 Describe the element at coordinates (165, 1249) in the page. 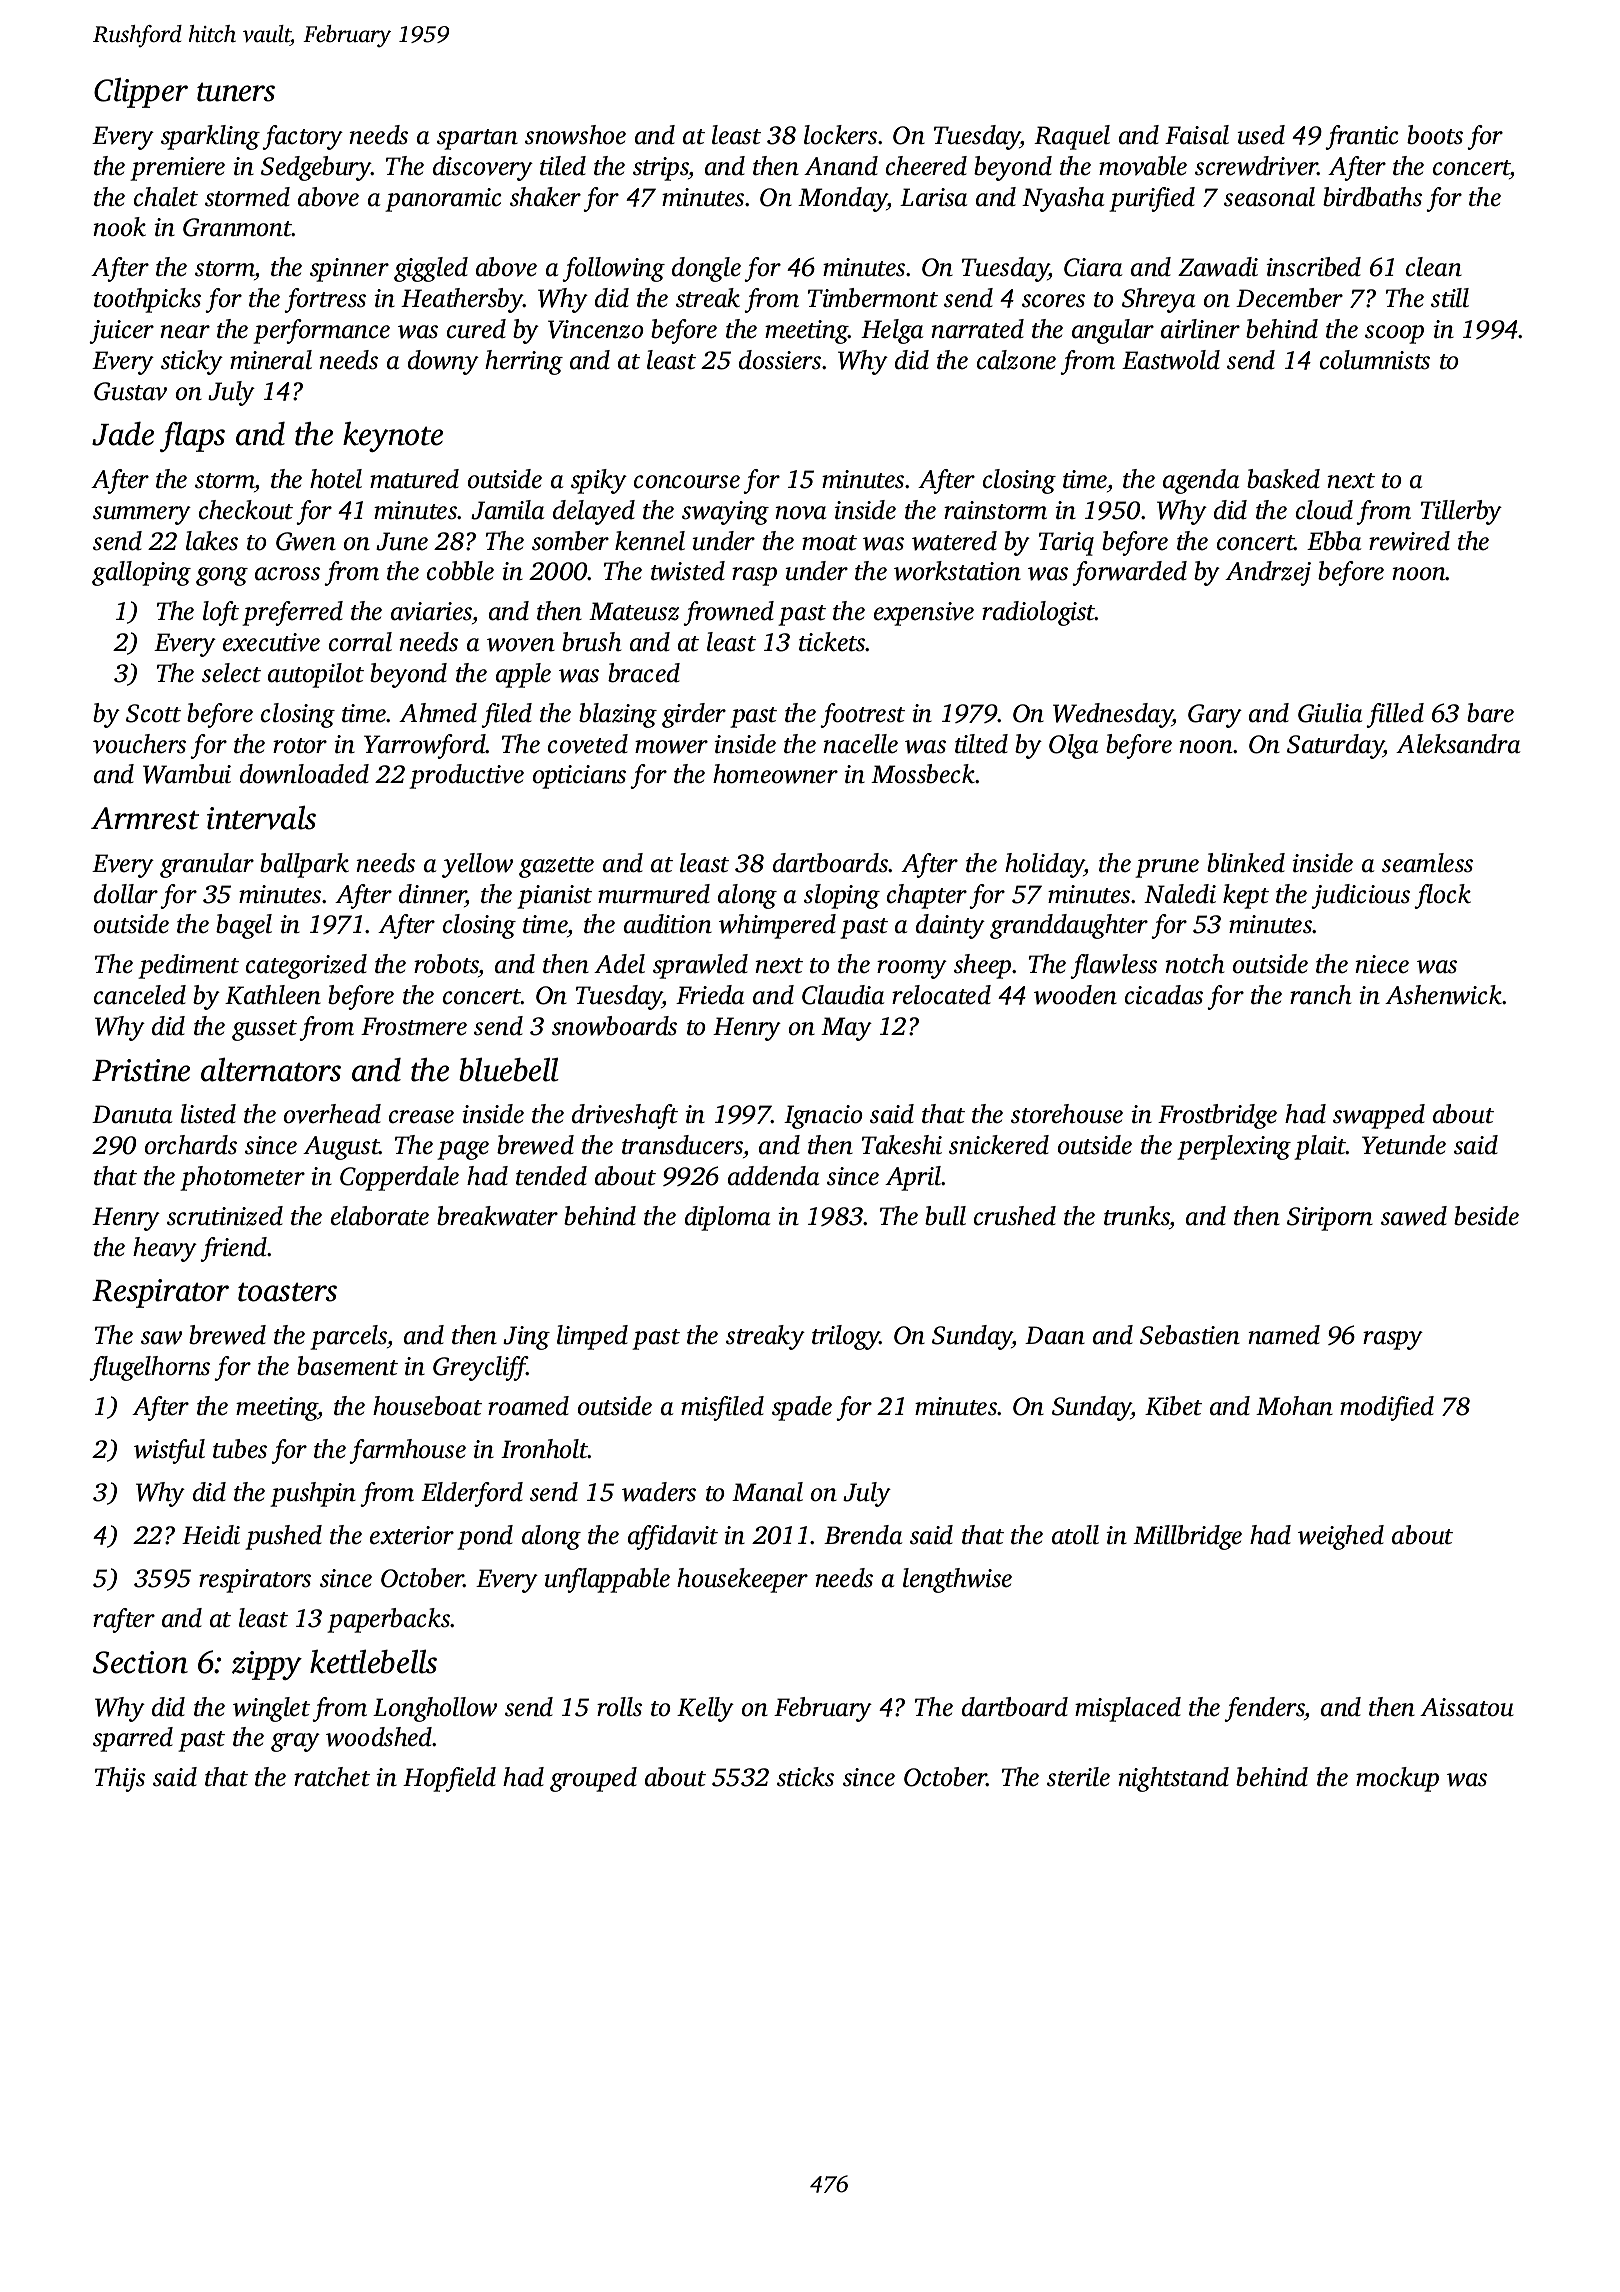

I see `heavy` at that location.
